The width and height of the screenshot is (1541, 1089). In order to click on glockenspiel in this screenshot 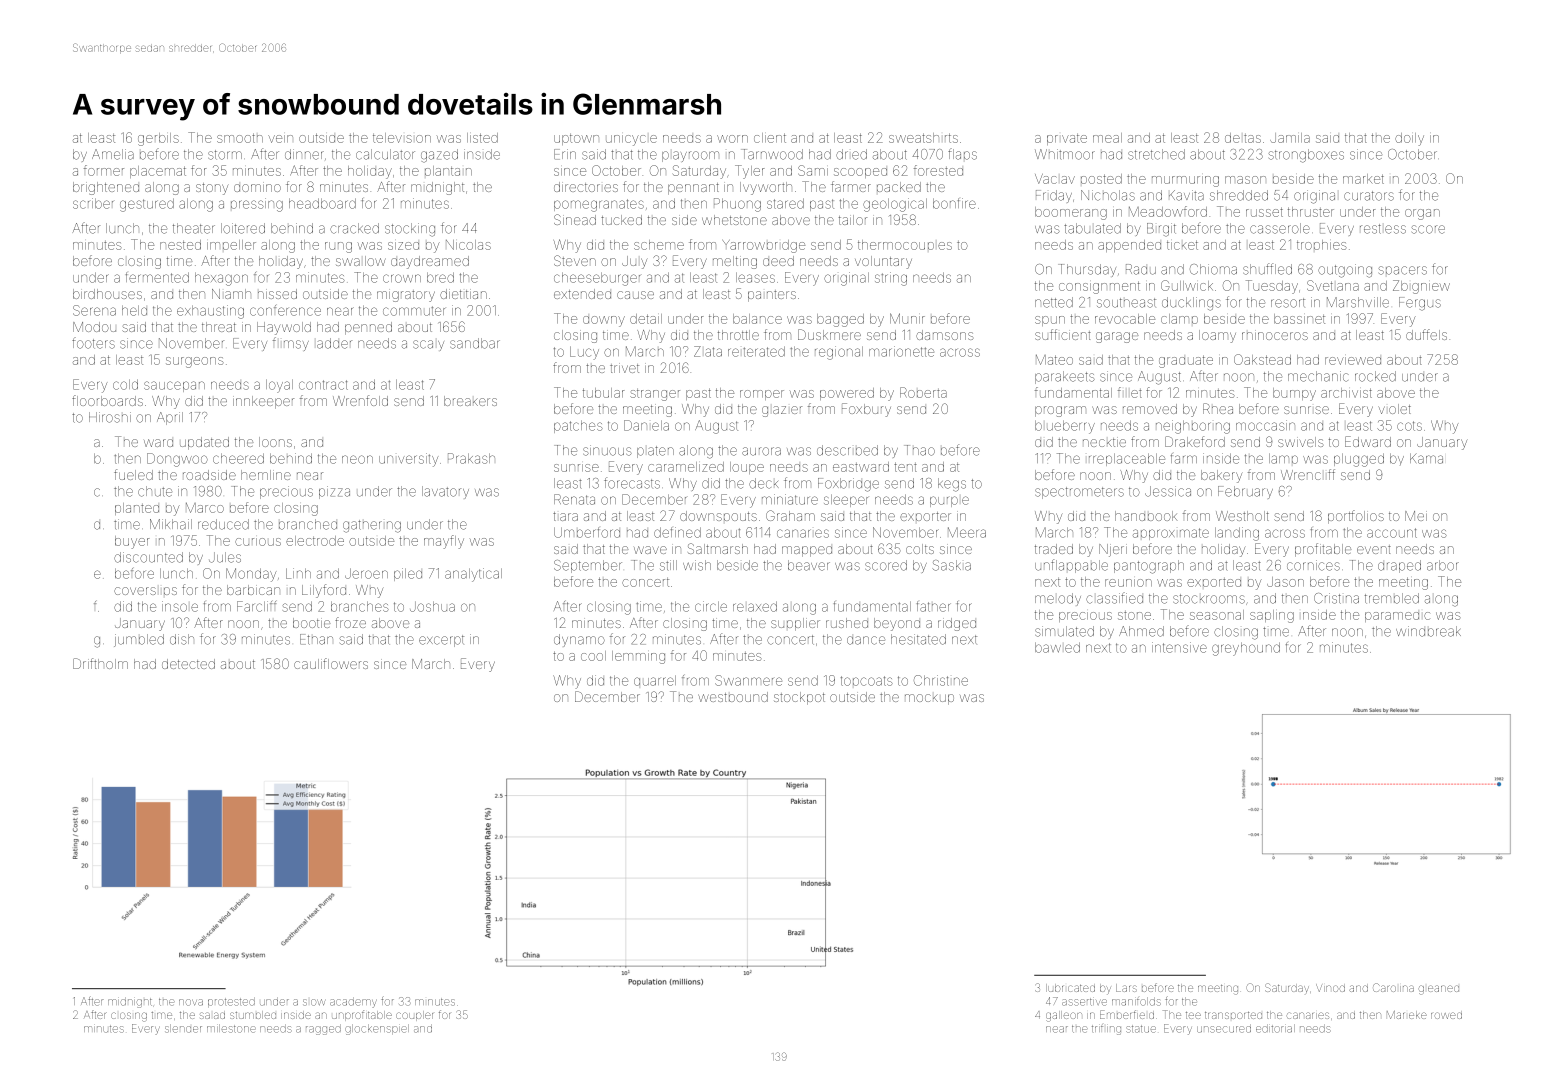, I will do `click(377, 1029)`.
